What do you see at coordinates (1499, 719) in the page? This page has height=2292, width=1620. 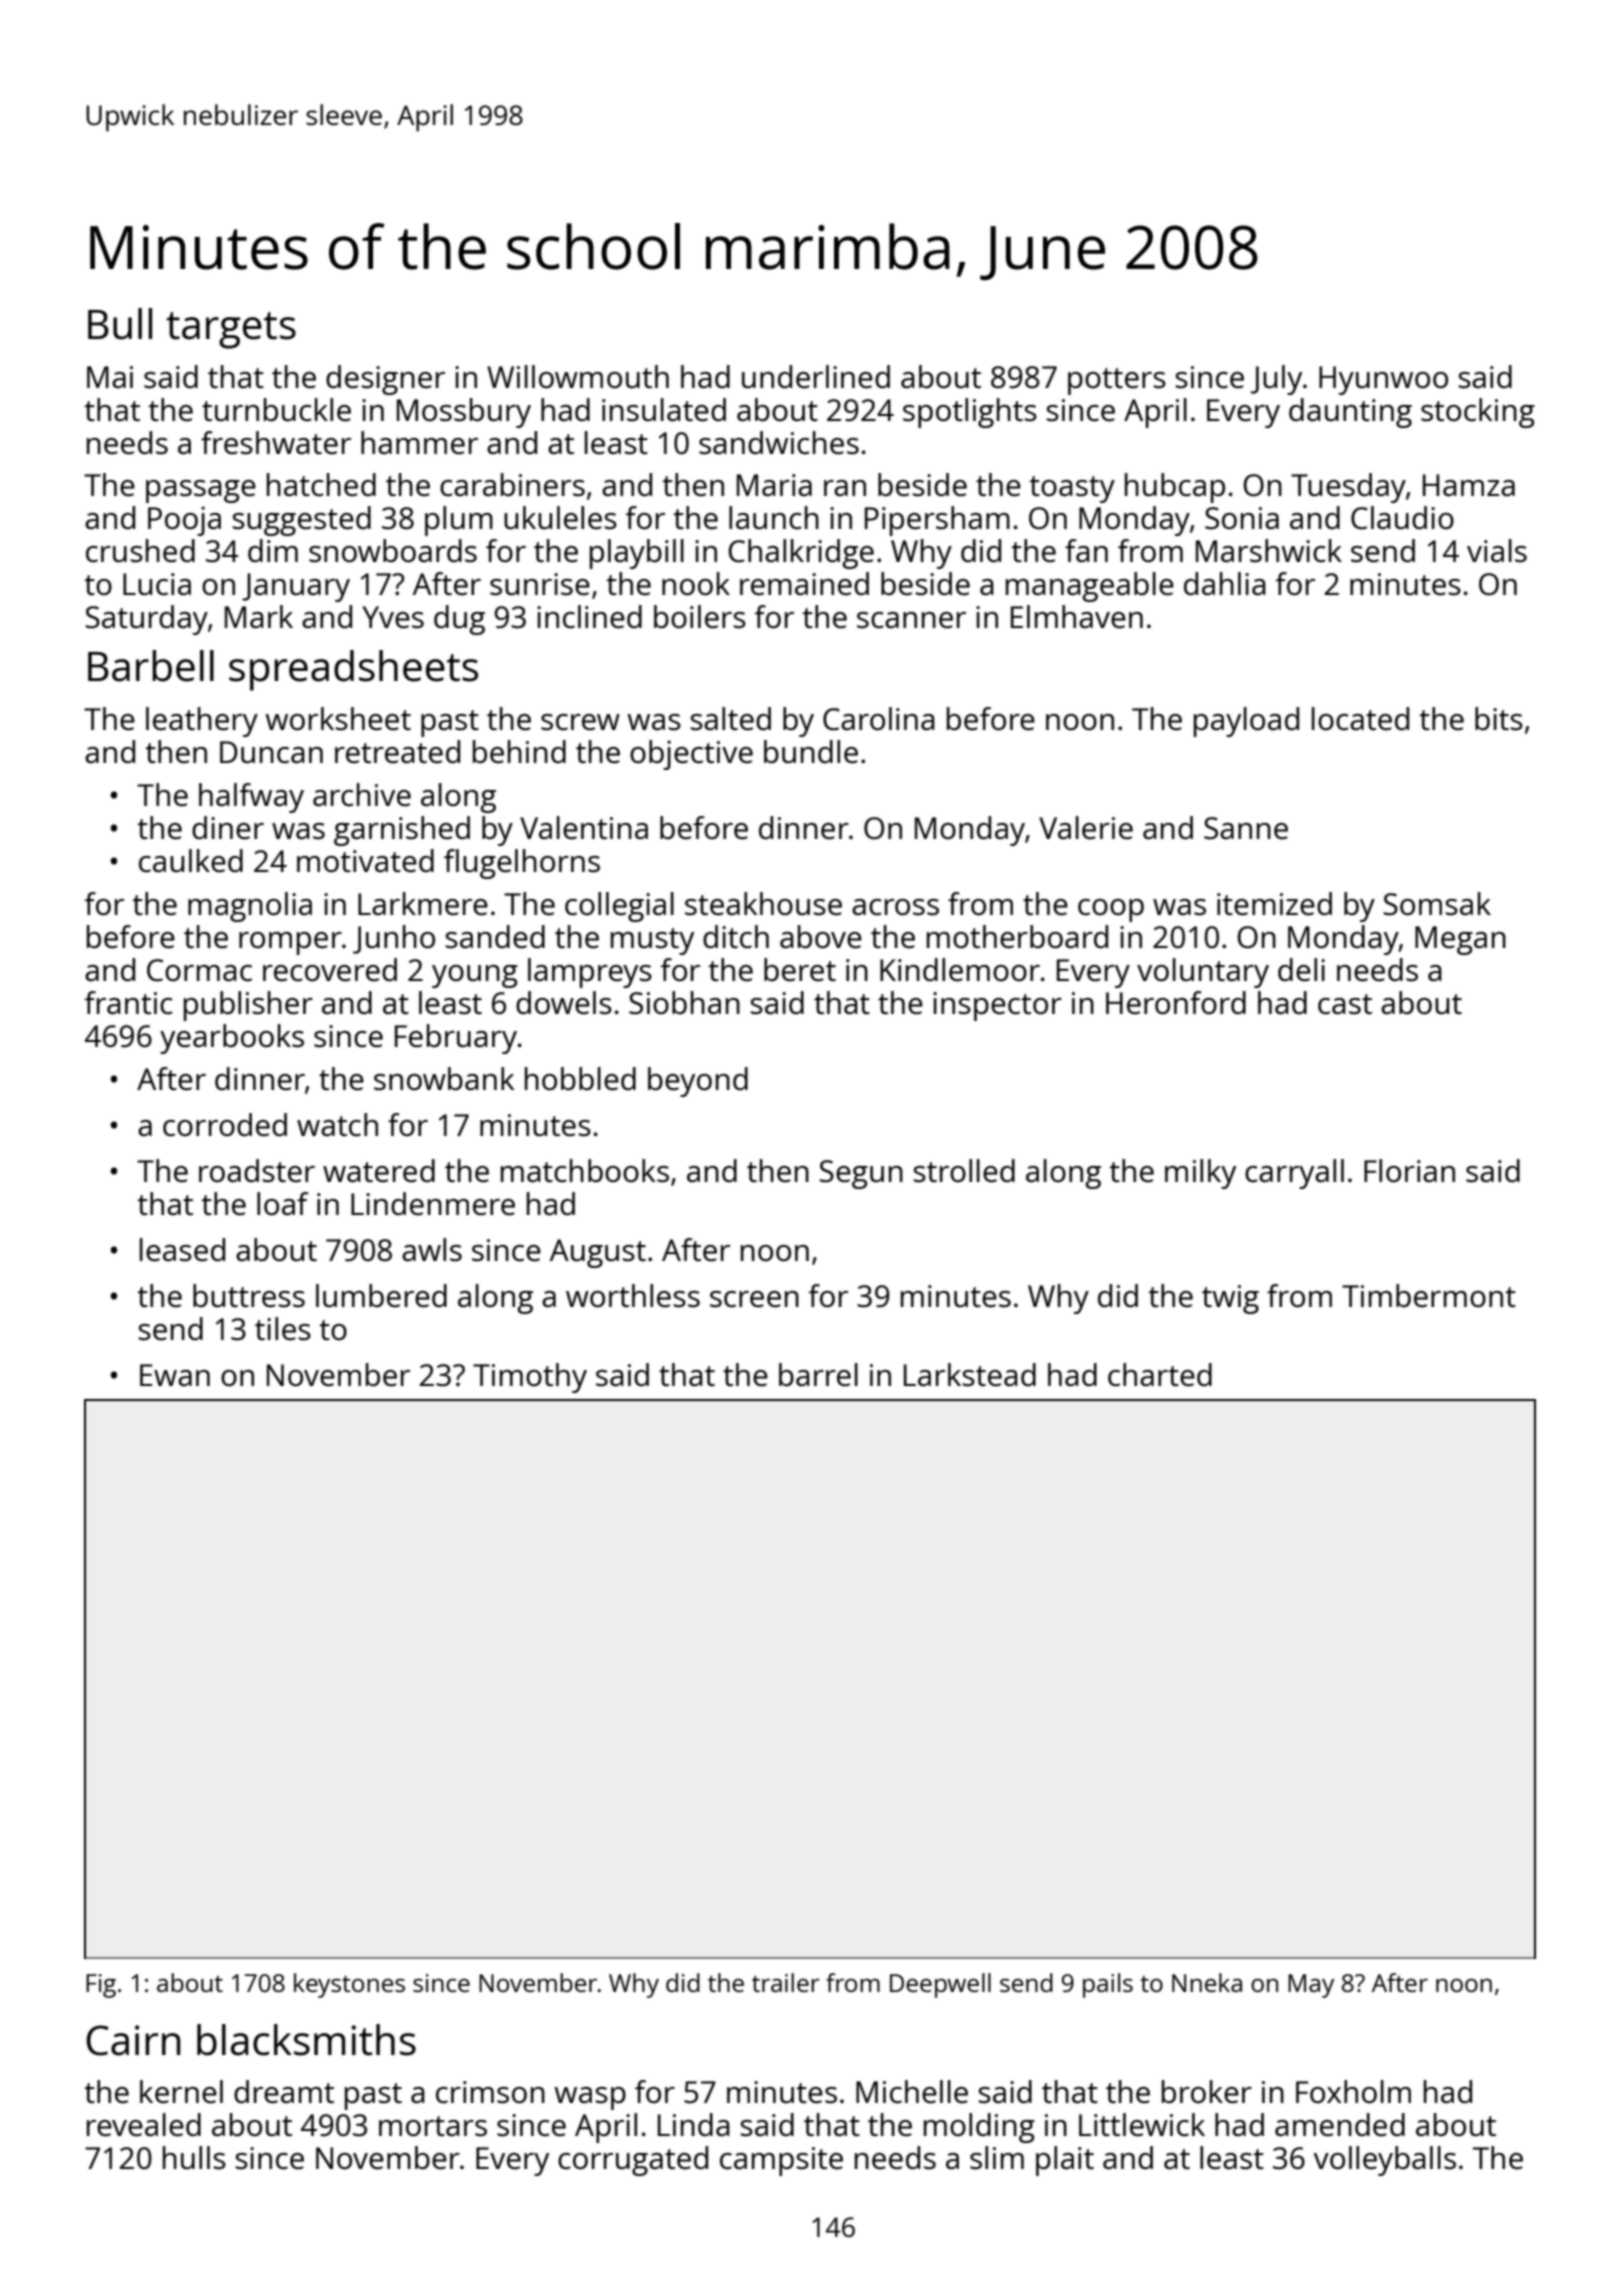 I see `bits` at bounding box center [1499, 719].
